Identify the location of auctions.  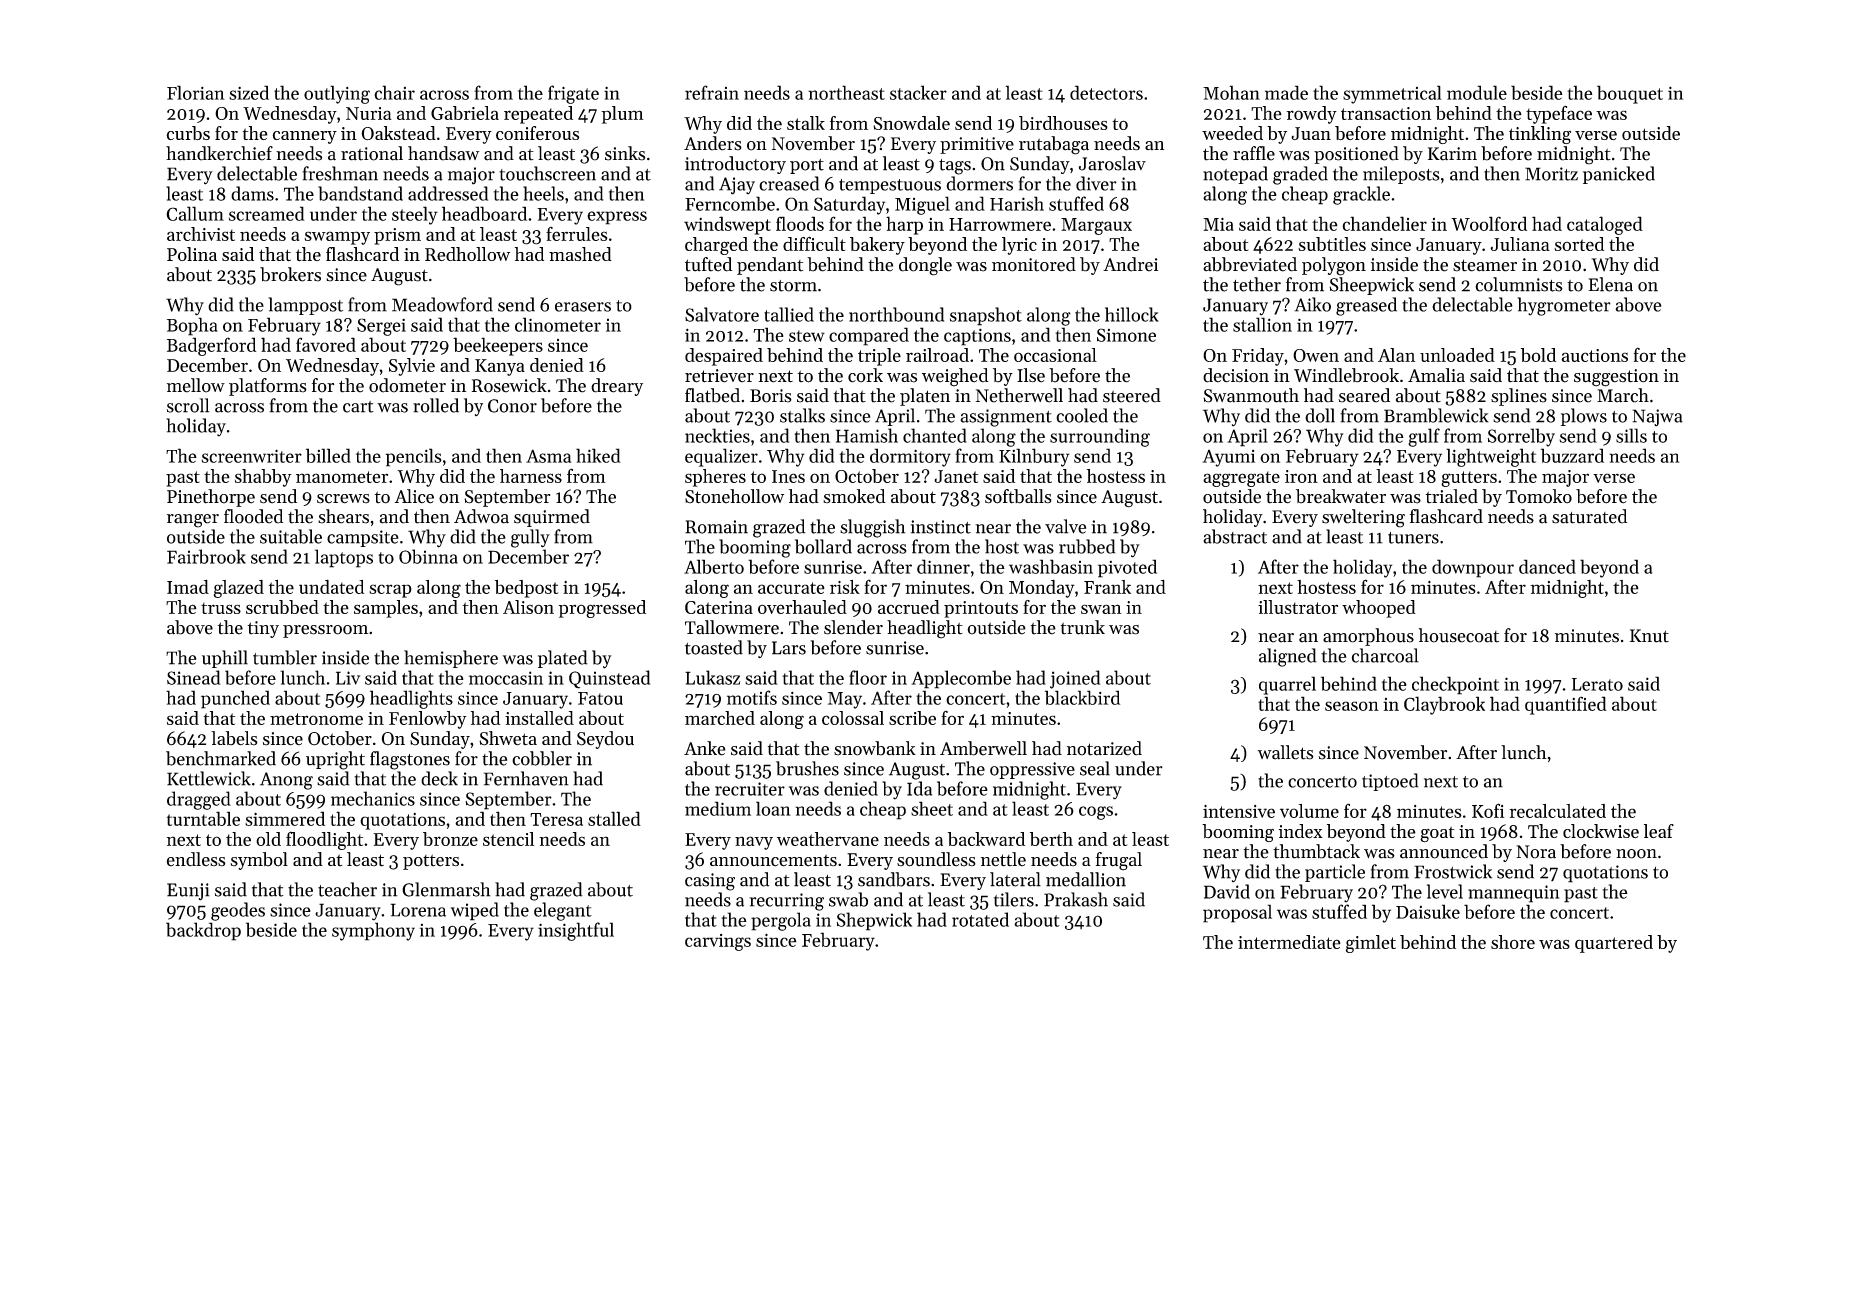
(1594, 355).
